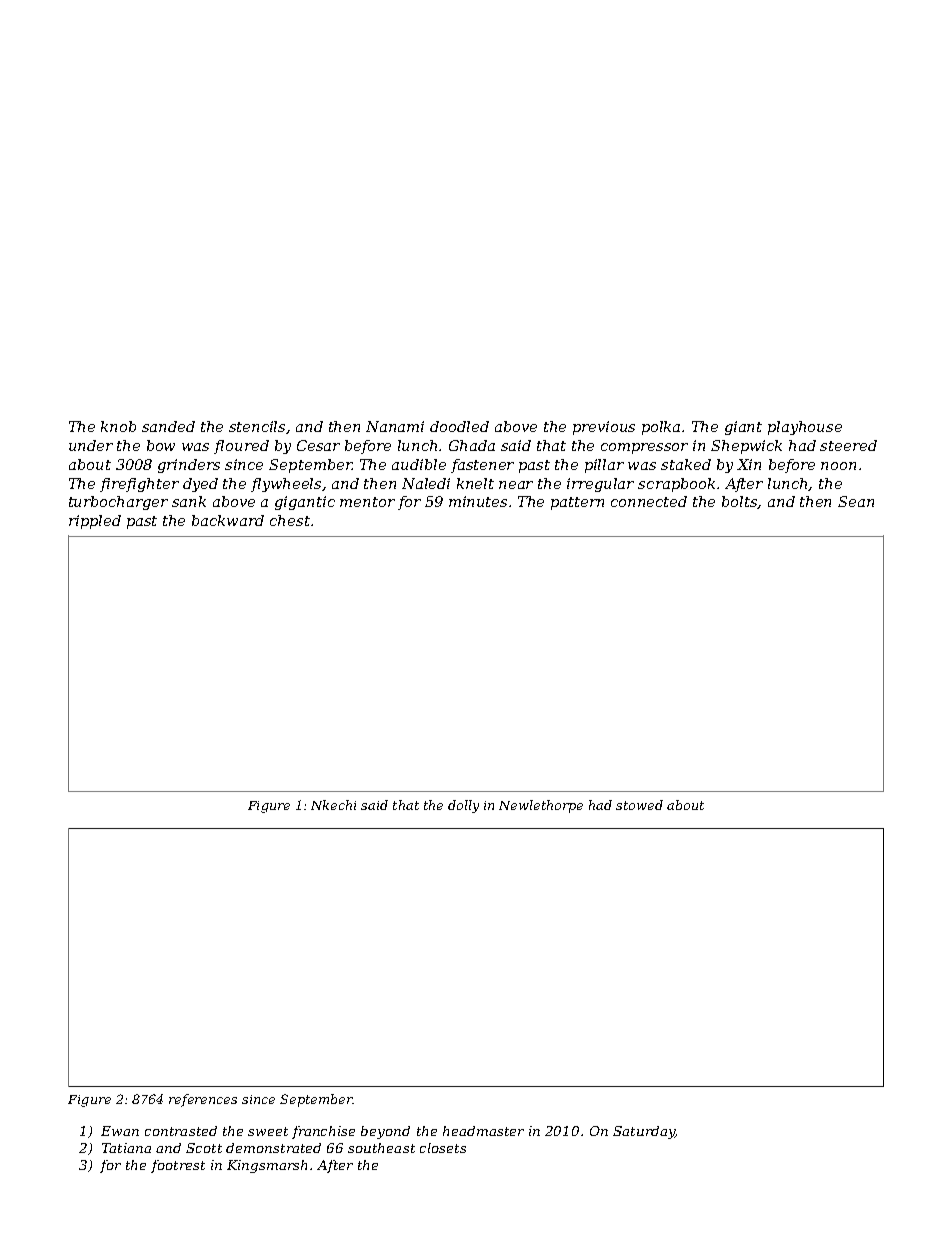  Describe the element at coordinates (267, 1166) in the image. I see `Kingsmarsh` at that location.
